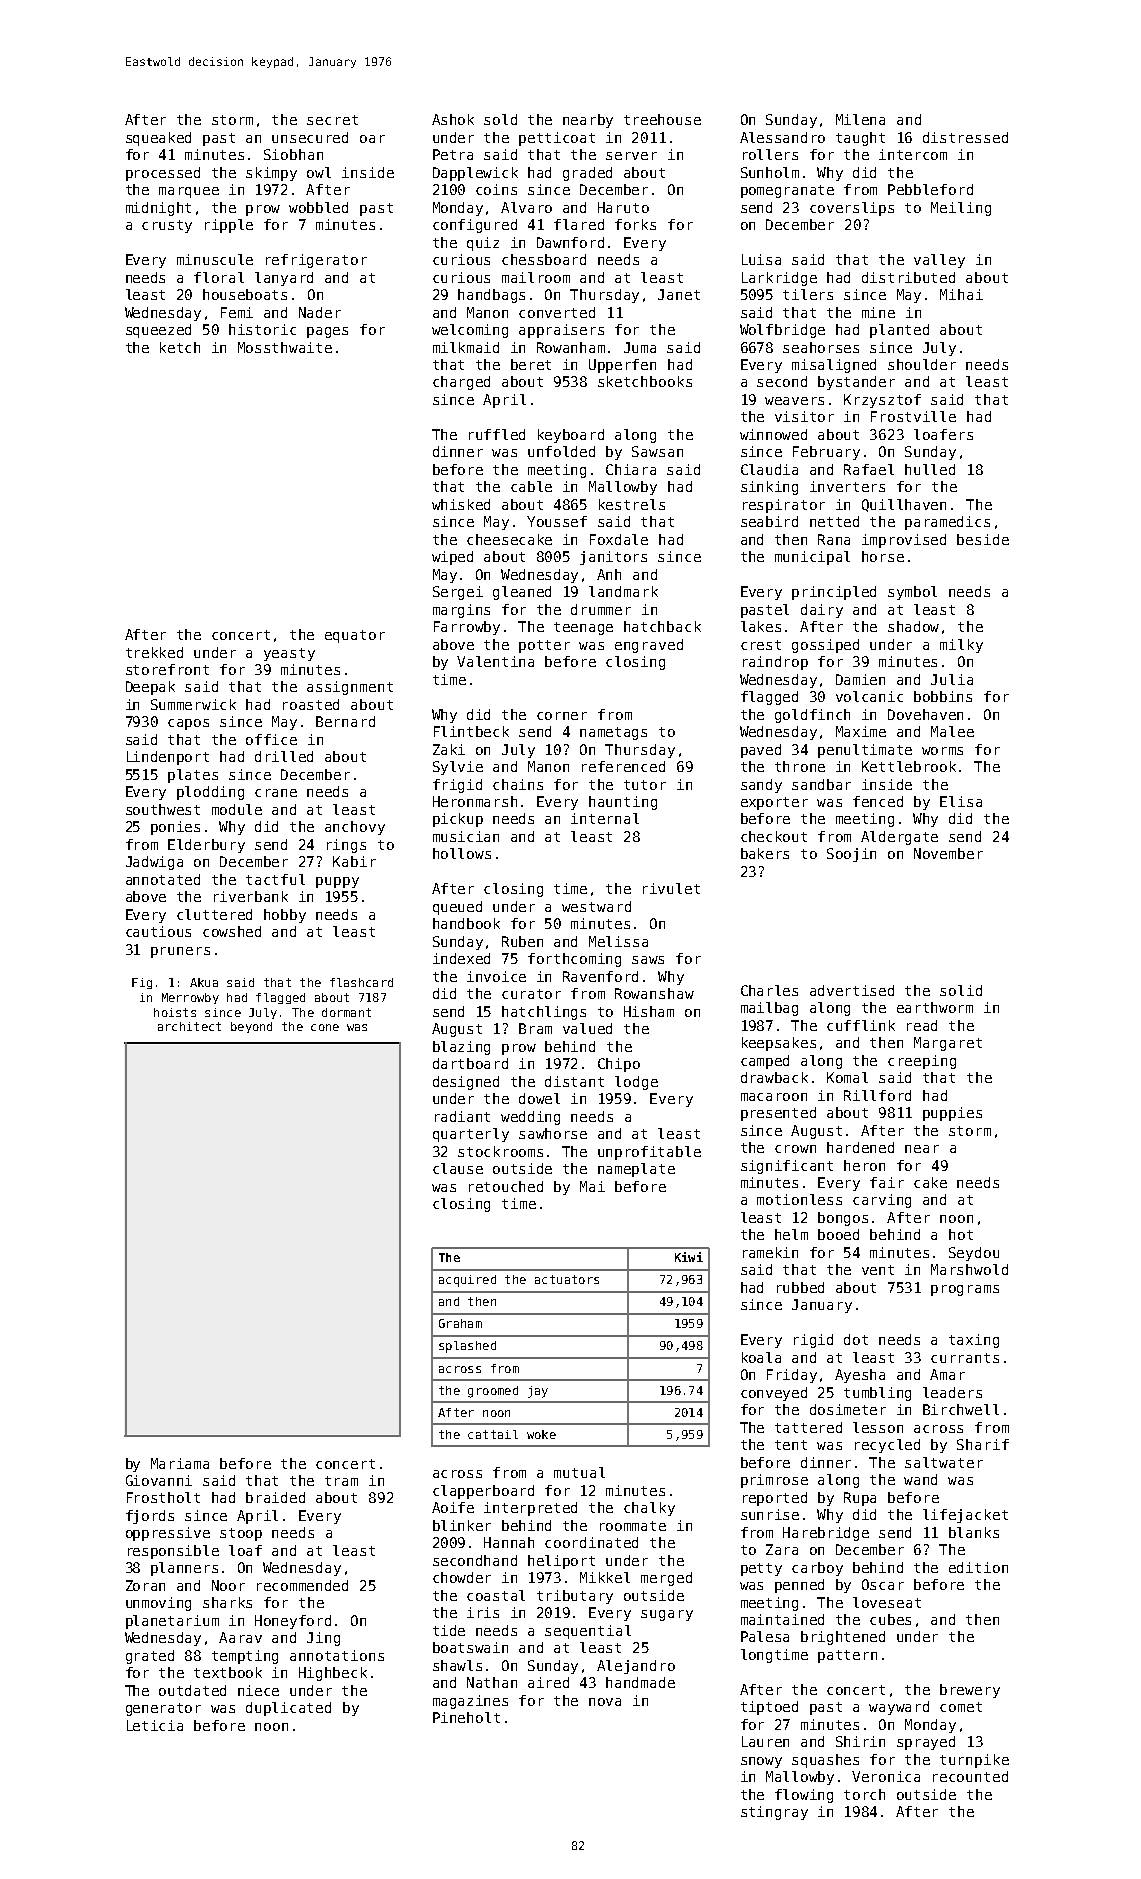 The image size is (1141, 1879). What do you see at coordinates (475, 226) in the image?
I see `configured` at bounding box center [475, 226].
